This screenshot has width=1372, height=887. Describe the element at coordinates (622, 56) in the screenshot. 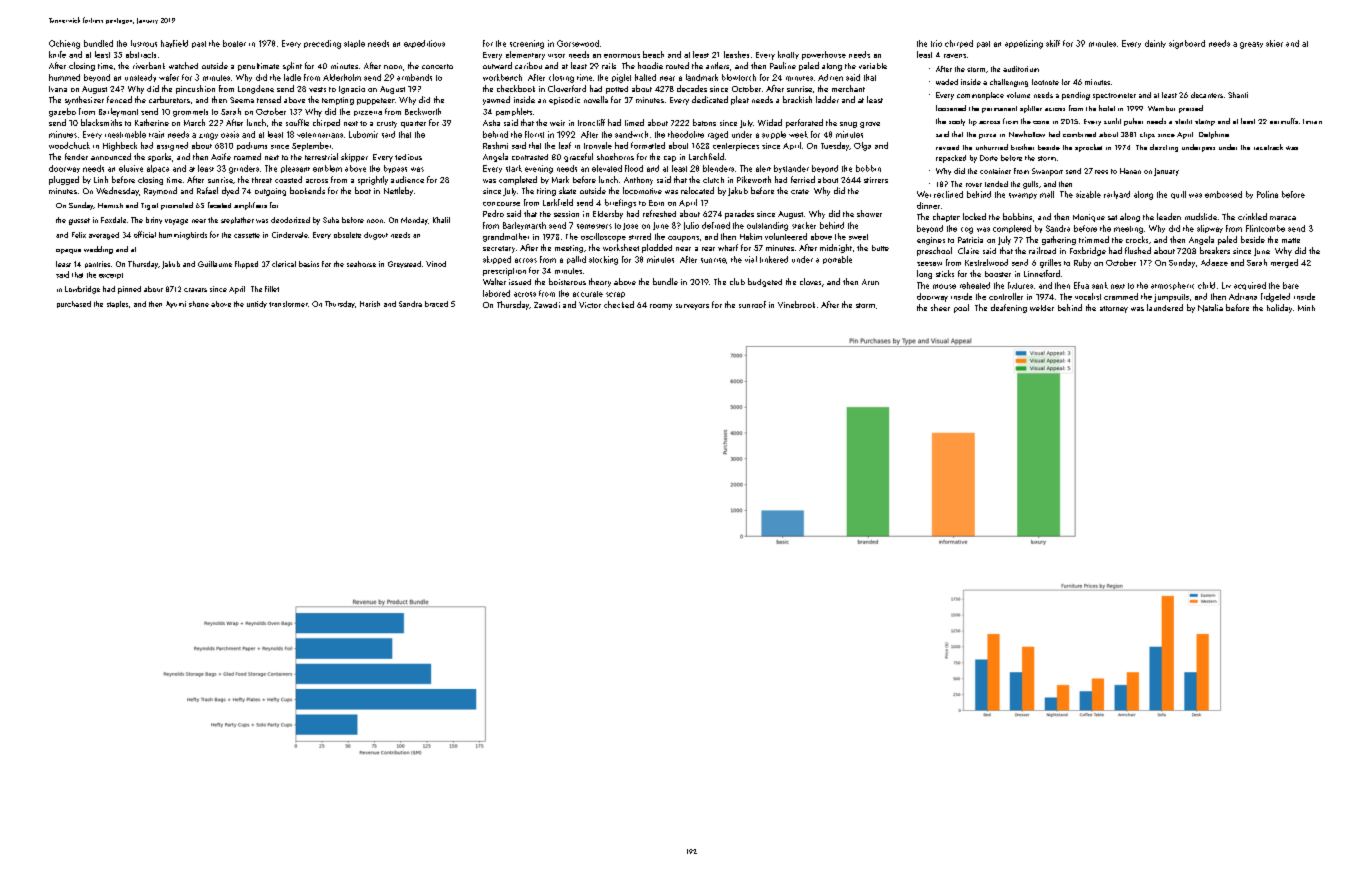

I see `enormous` at that location.
